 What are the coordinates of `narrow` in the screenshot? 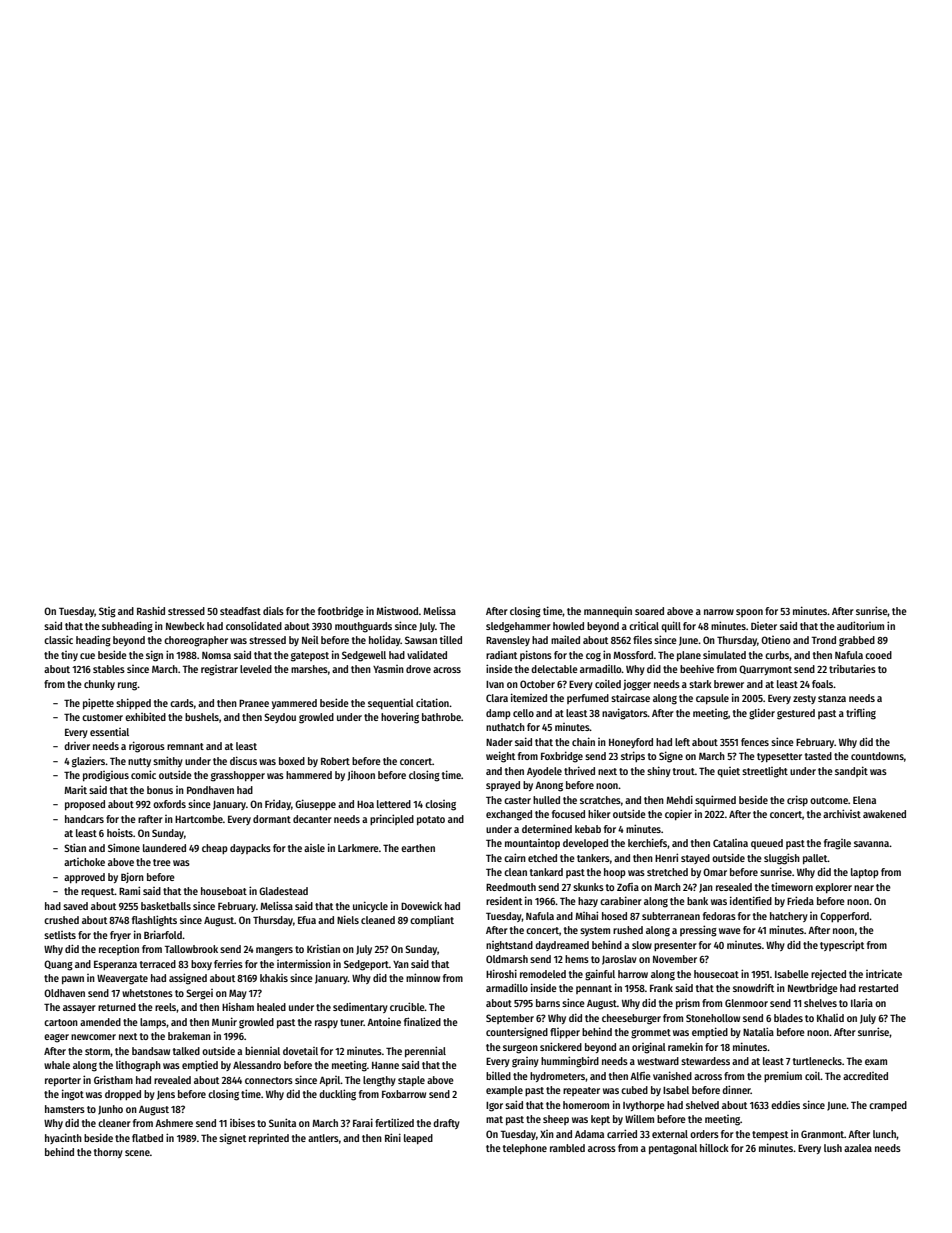 It's located at (719, 612).
